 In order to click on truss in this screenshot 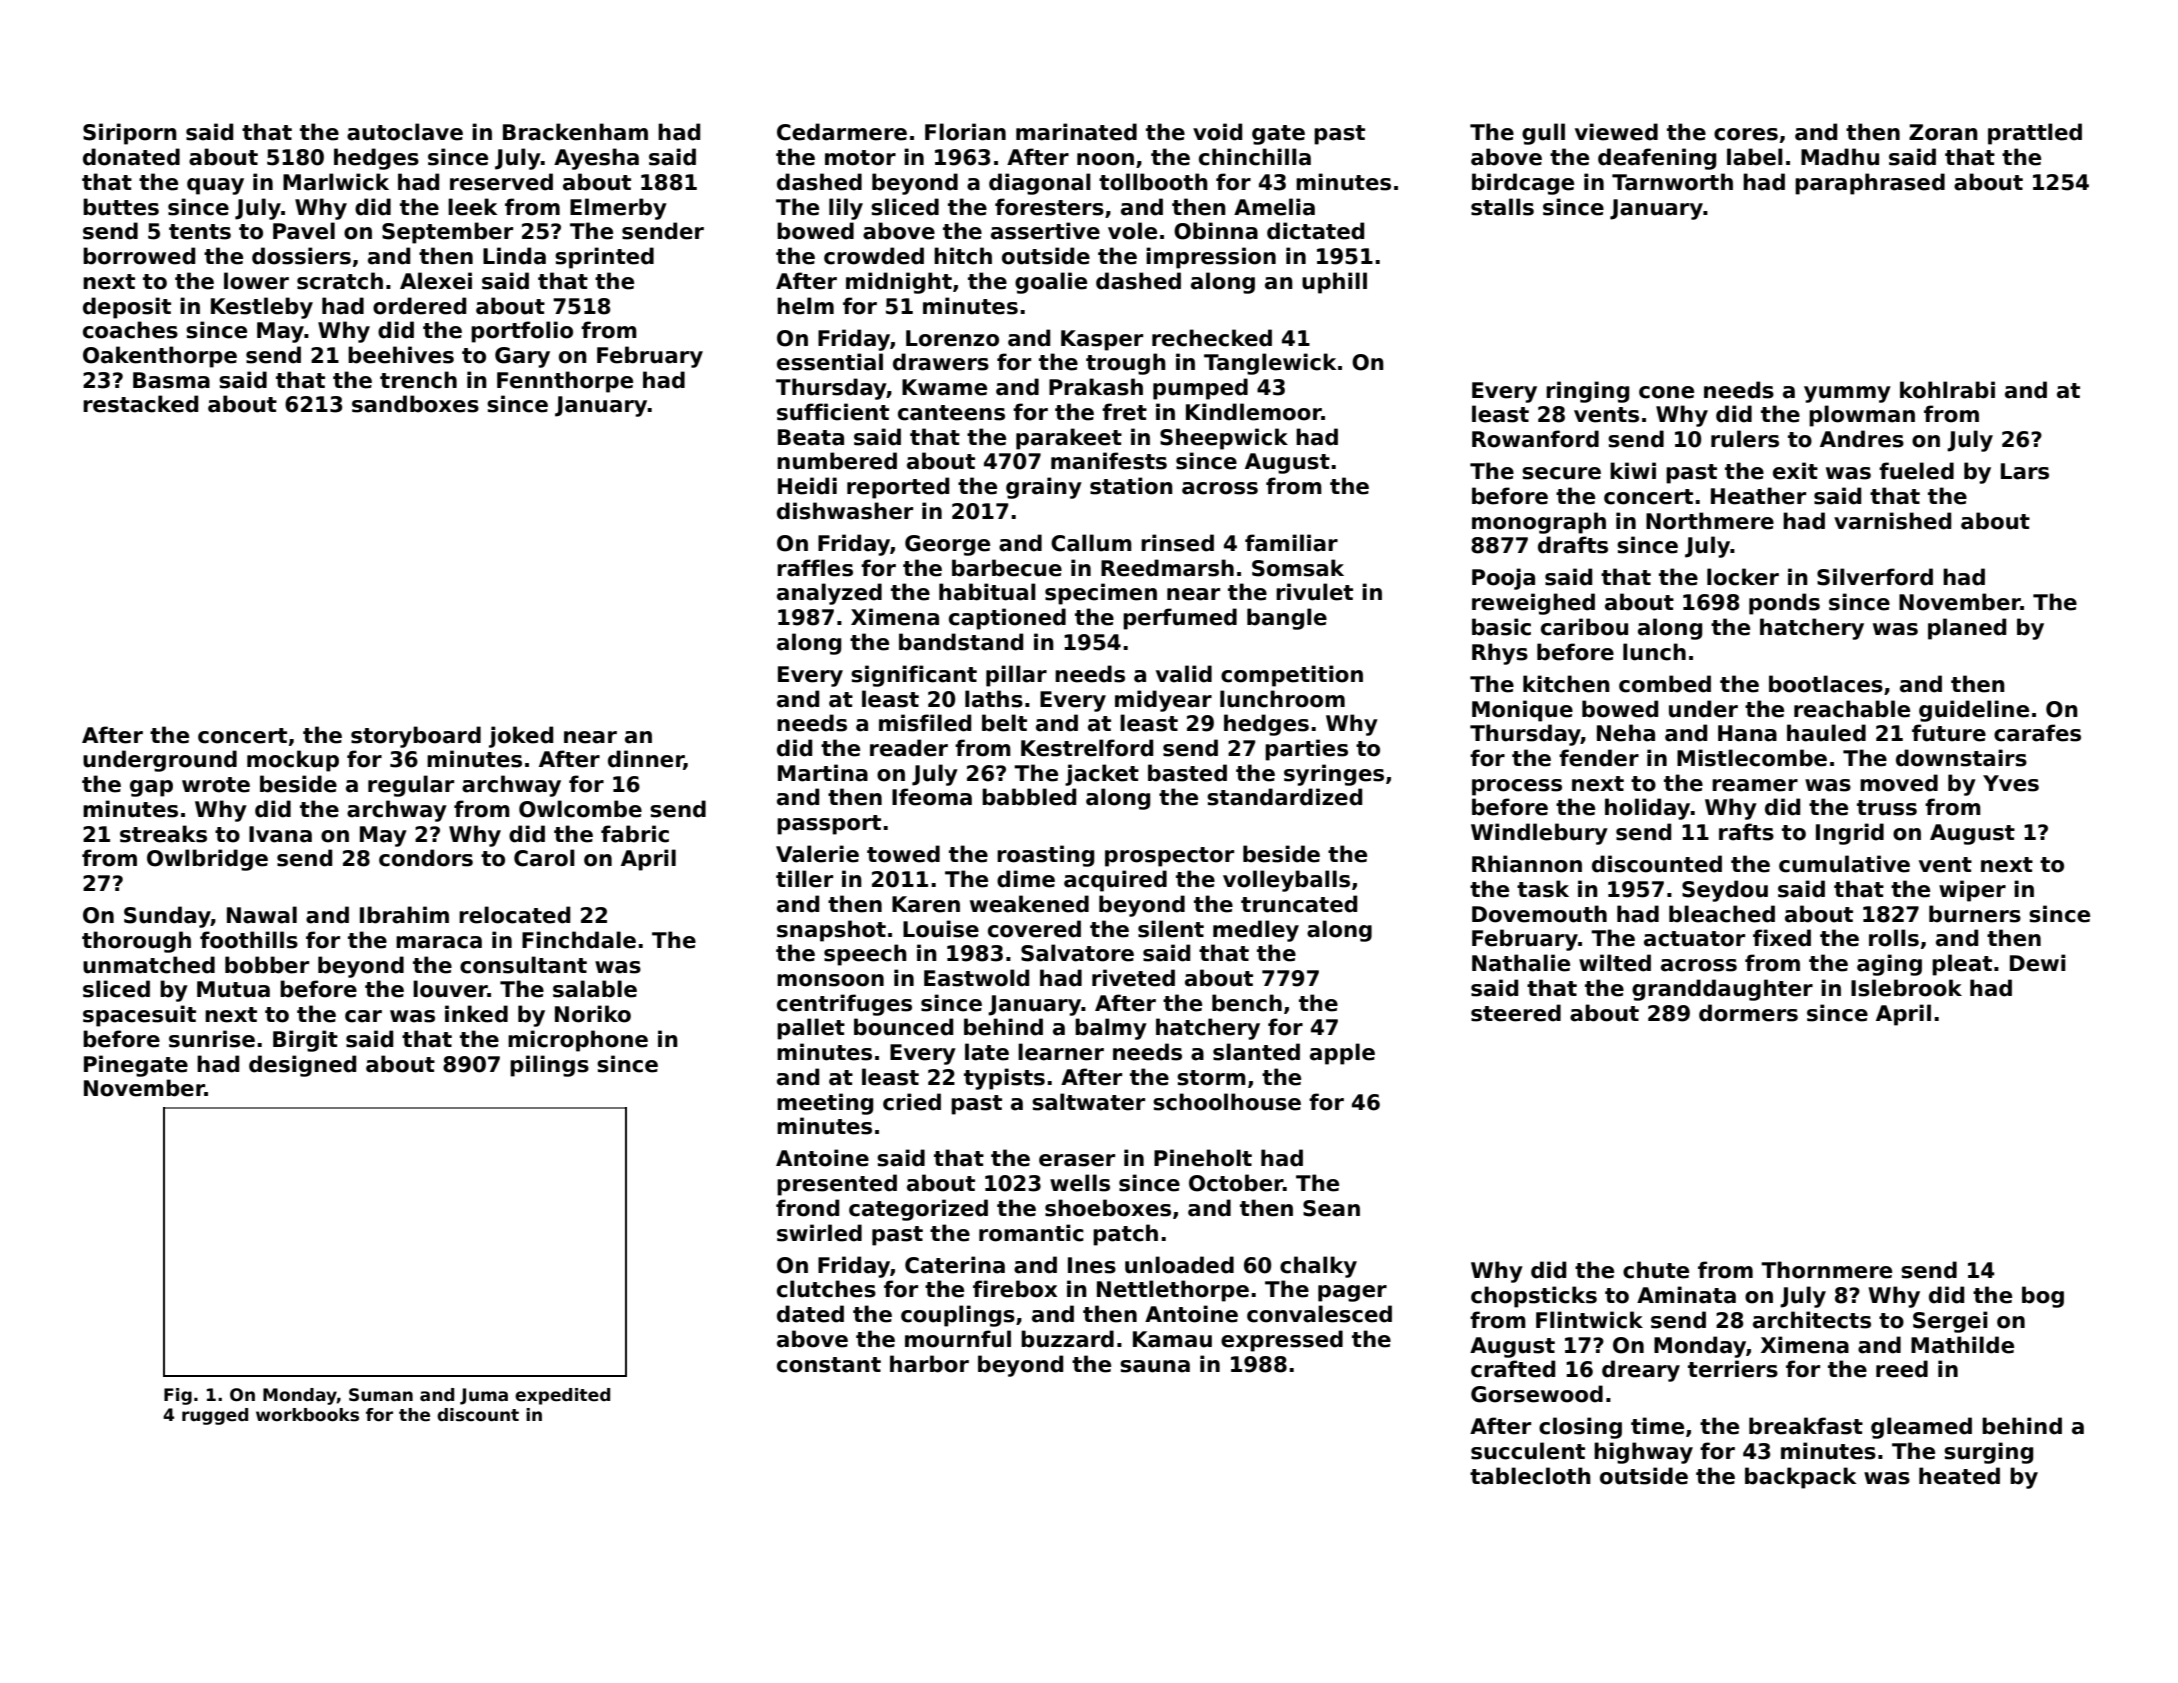, I will do `click(1887, 808)`.
